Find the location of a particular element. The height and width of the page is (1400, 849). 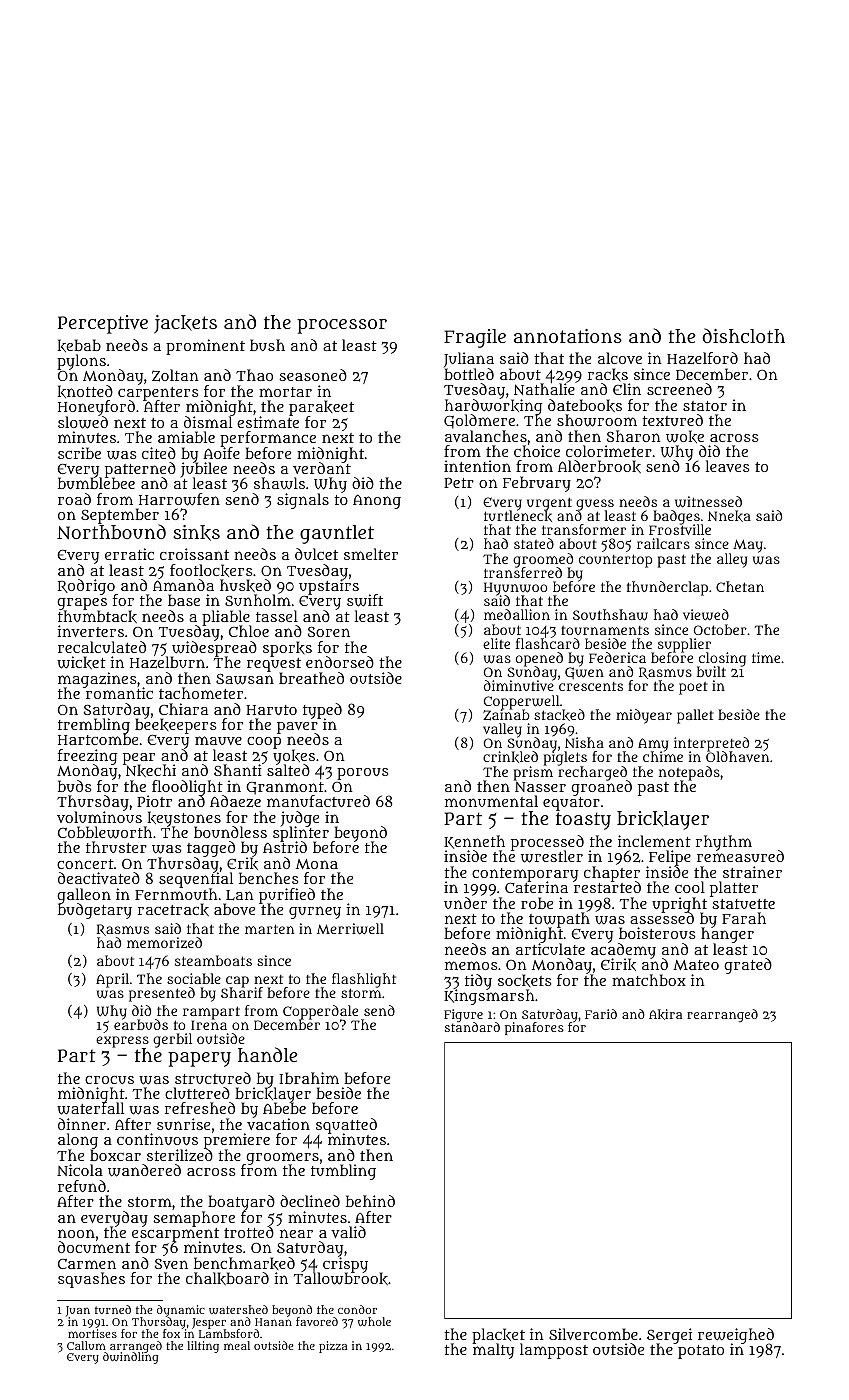

crinkled is located at coordinates (510, 757).
